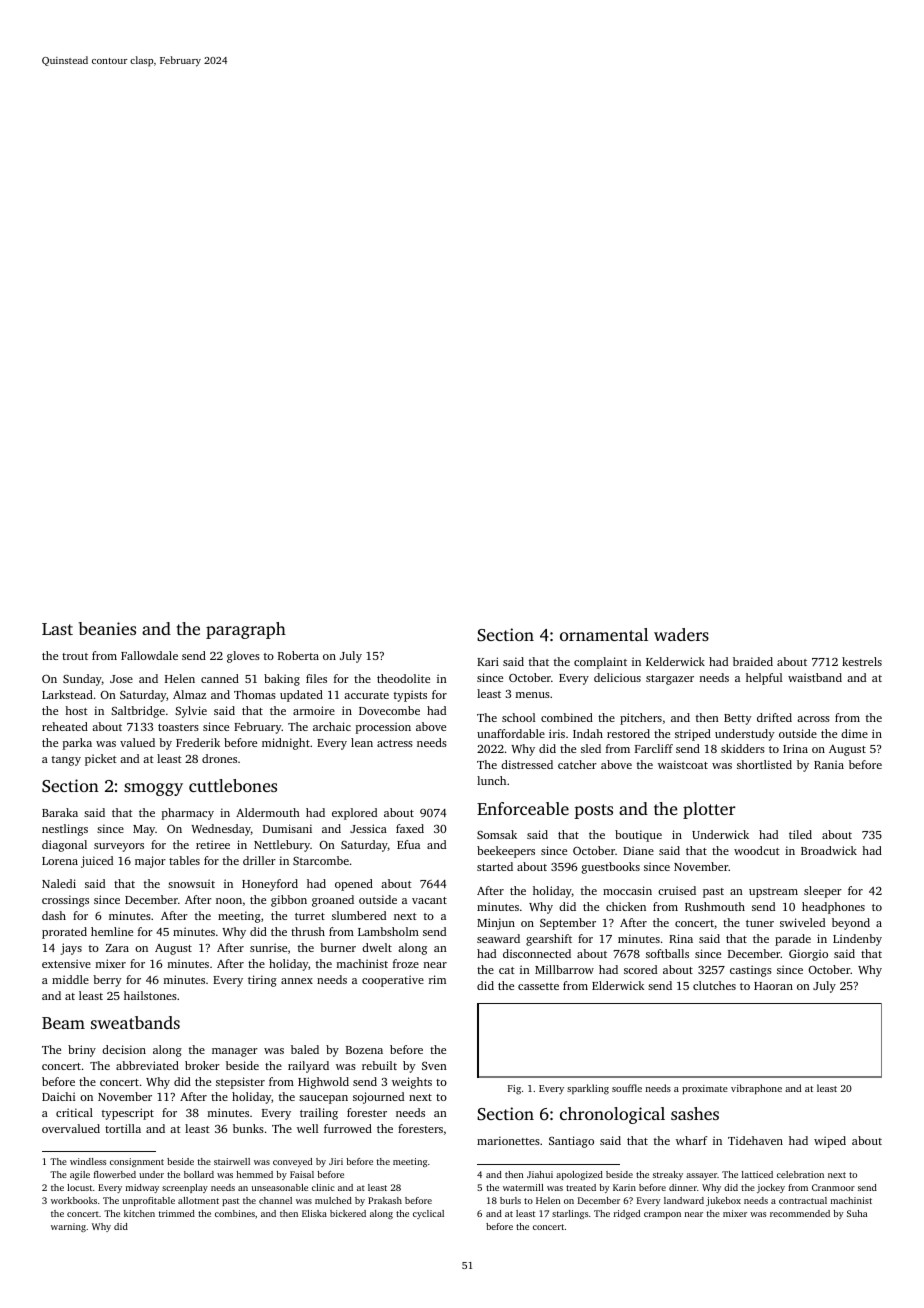 This screenshot has height=1308, width=924. What do you see at coordinates (235, 1213) in the screenshot?
I see `combines` at bounding box center [235, 1213].
